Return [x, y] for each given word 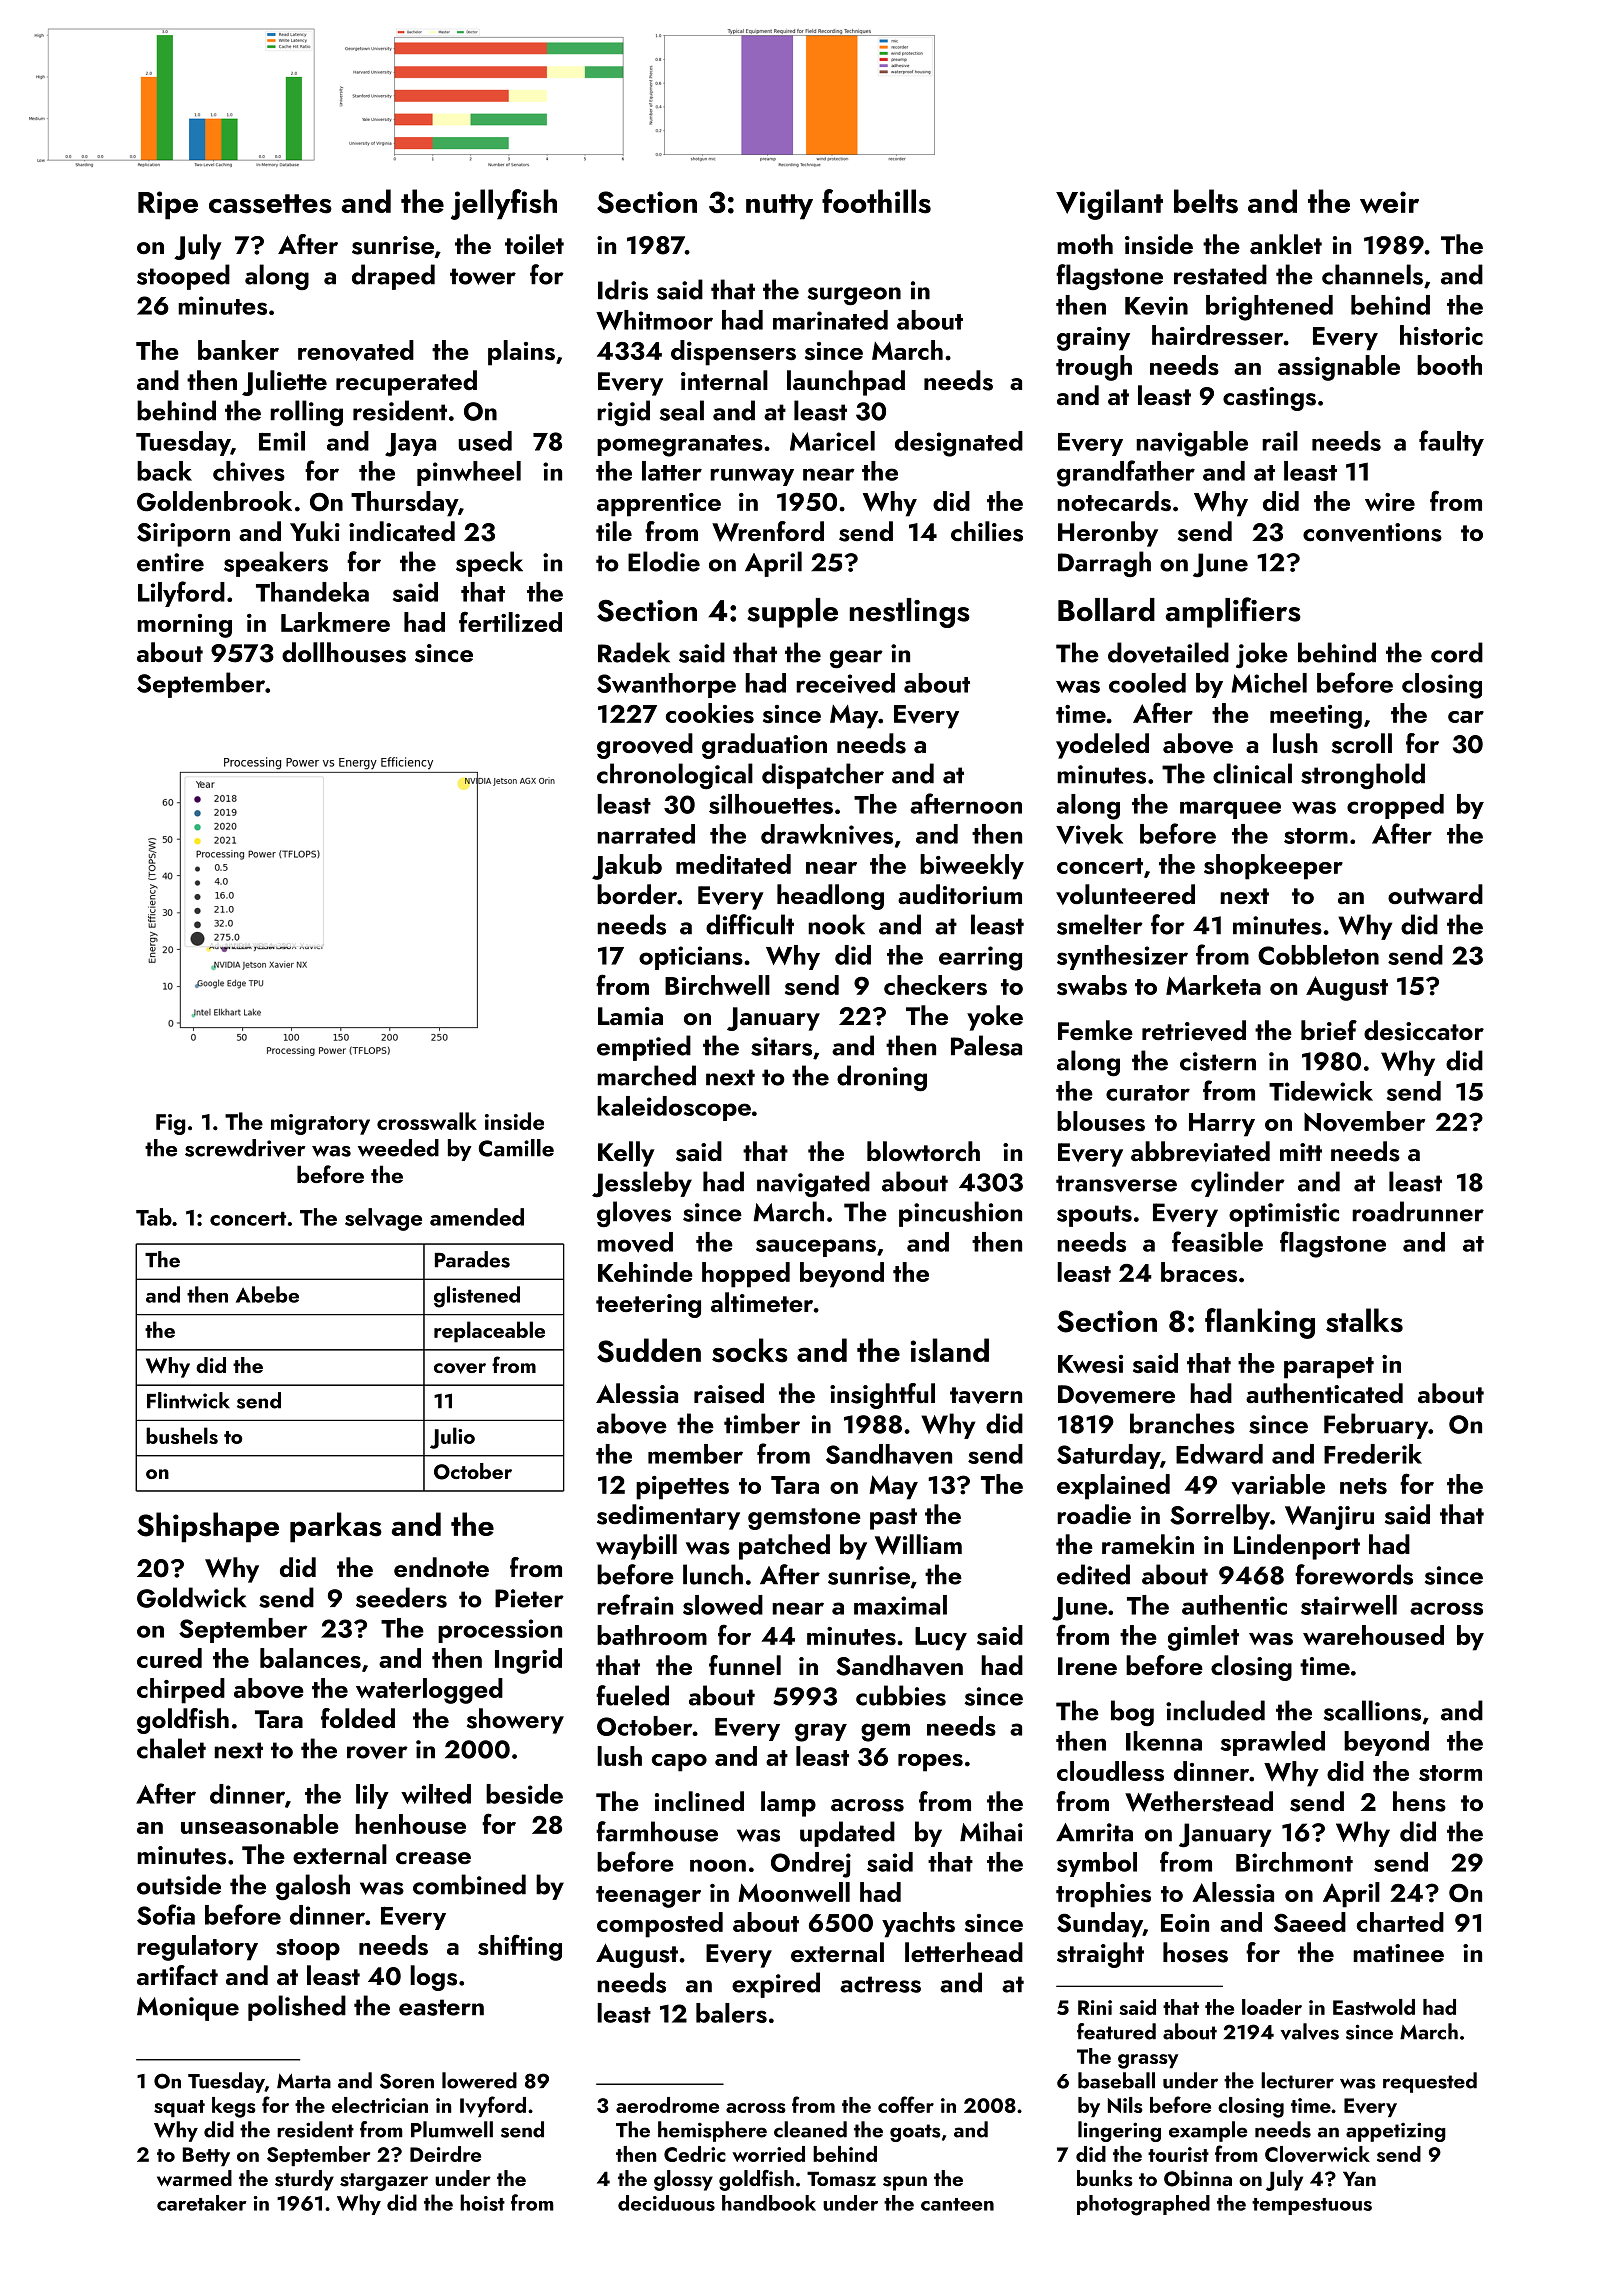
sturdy [304, 2180]
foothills [876, 201]
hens [1419, 1801]
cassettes [270, 204]
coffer [906, 2104]
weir [1389, 202]
